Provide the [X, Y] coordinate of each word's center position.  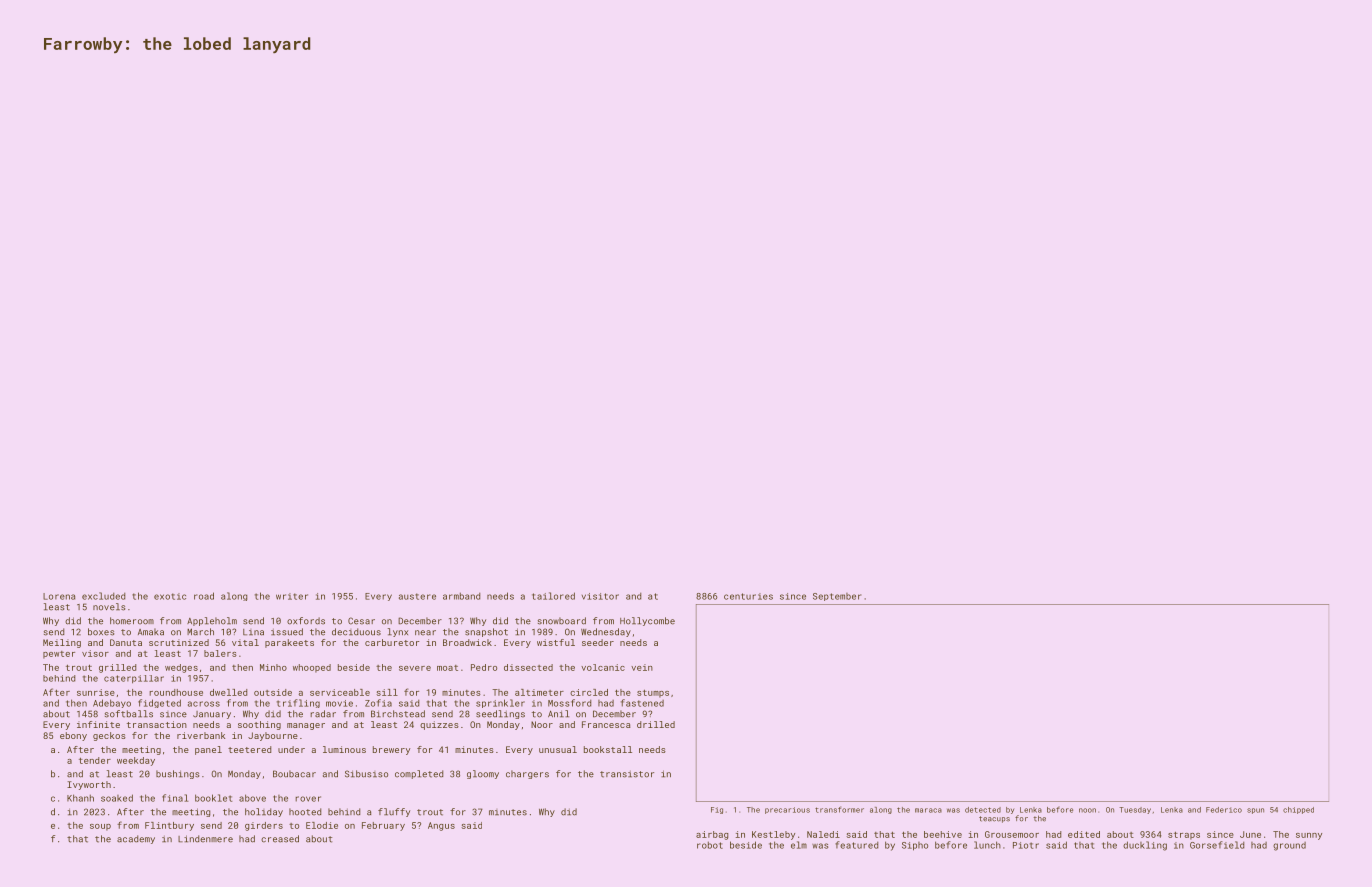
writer [292, 596]
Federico [1224, 810]
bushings [177, 774]
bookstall [608, 749]
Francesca [606, 724]
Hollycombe [647, 621]
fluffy [394, 812]
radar [323, 714]
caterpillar [134, 679]
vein [642, 667]
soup [100, 827]
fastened [642, 703]
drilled [656, 724]
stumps [653, 694]
